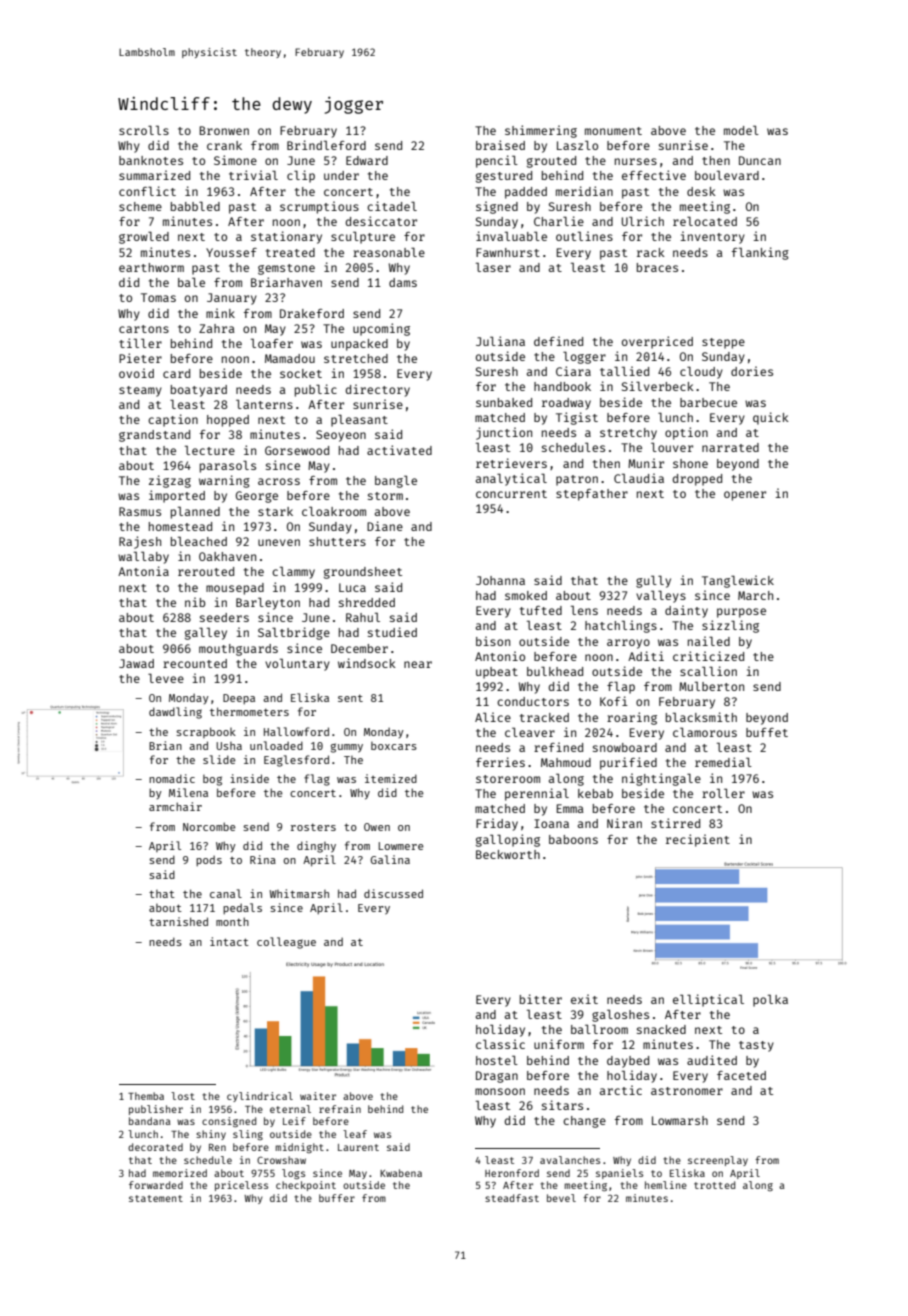 This document has height=1316, width=908. What do you see at coordinates (745, 496) in the document?
I see `opener` at bounding box center [745, 496].
